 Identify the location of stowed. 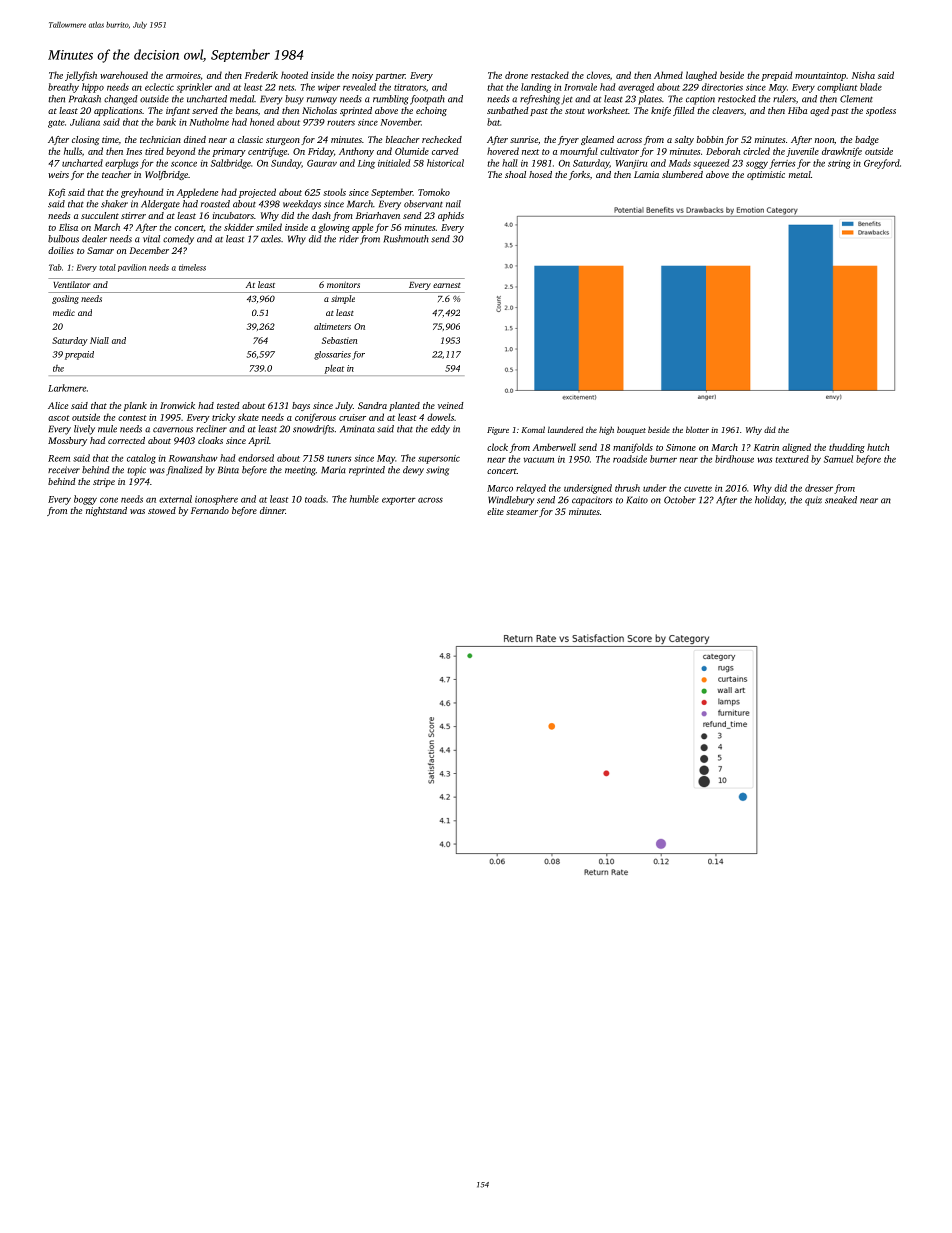
(162, 510).
